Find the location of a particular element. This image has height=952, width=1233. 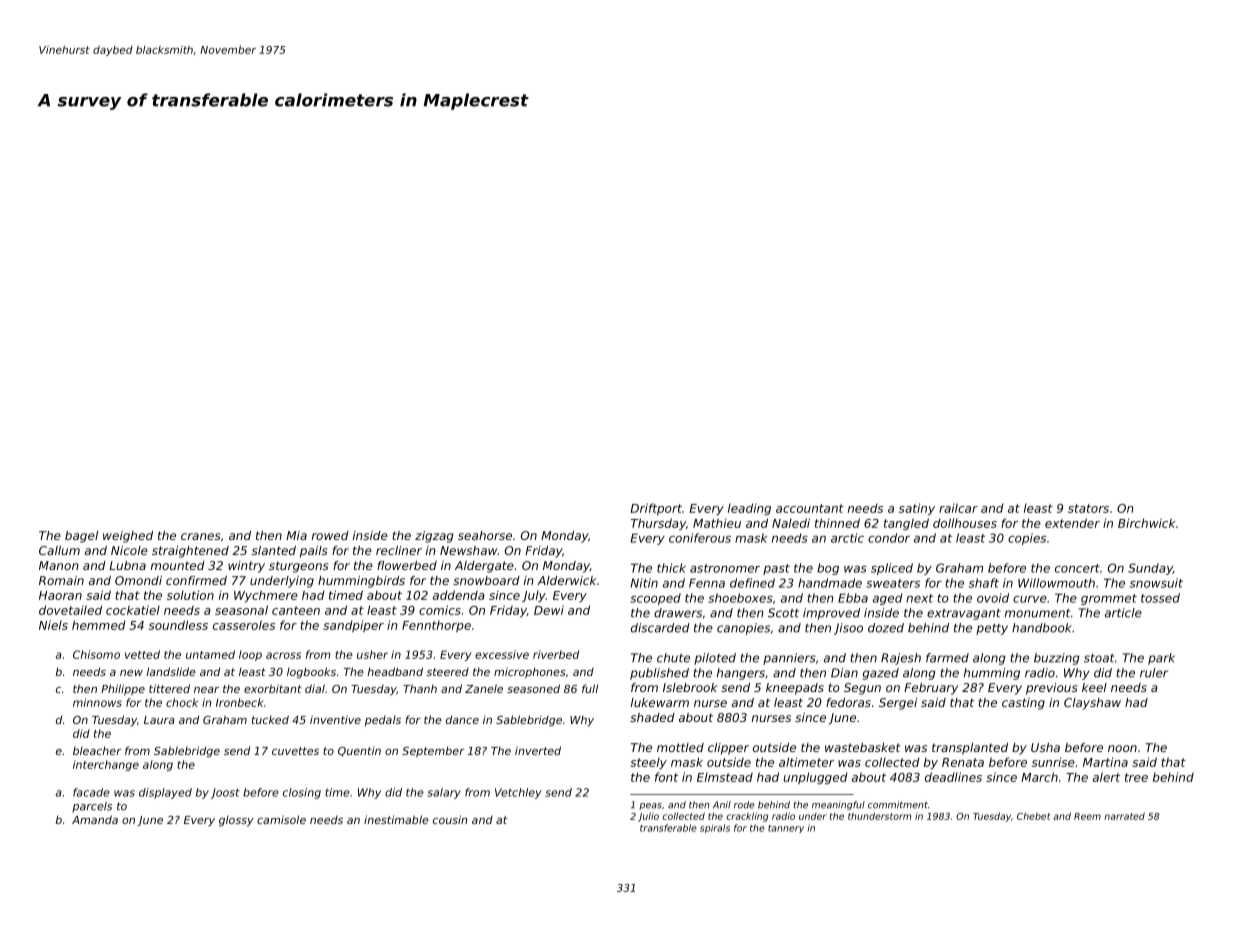

vetted is located at coordinates (142, 654).
